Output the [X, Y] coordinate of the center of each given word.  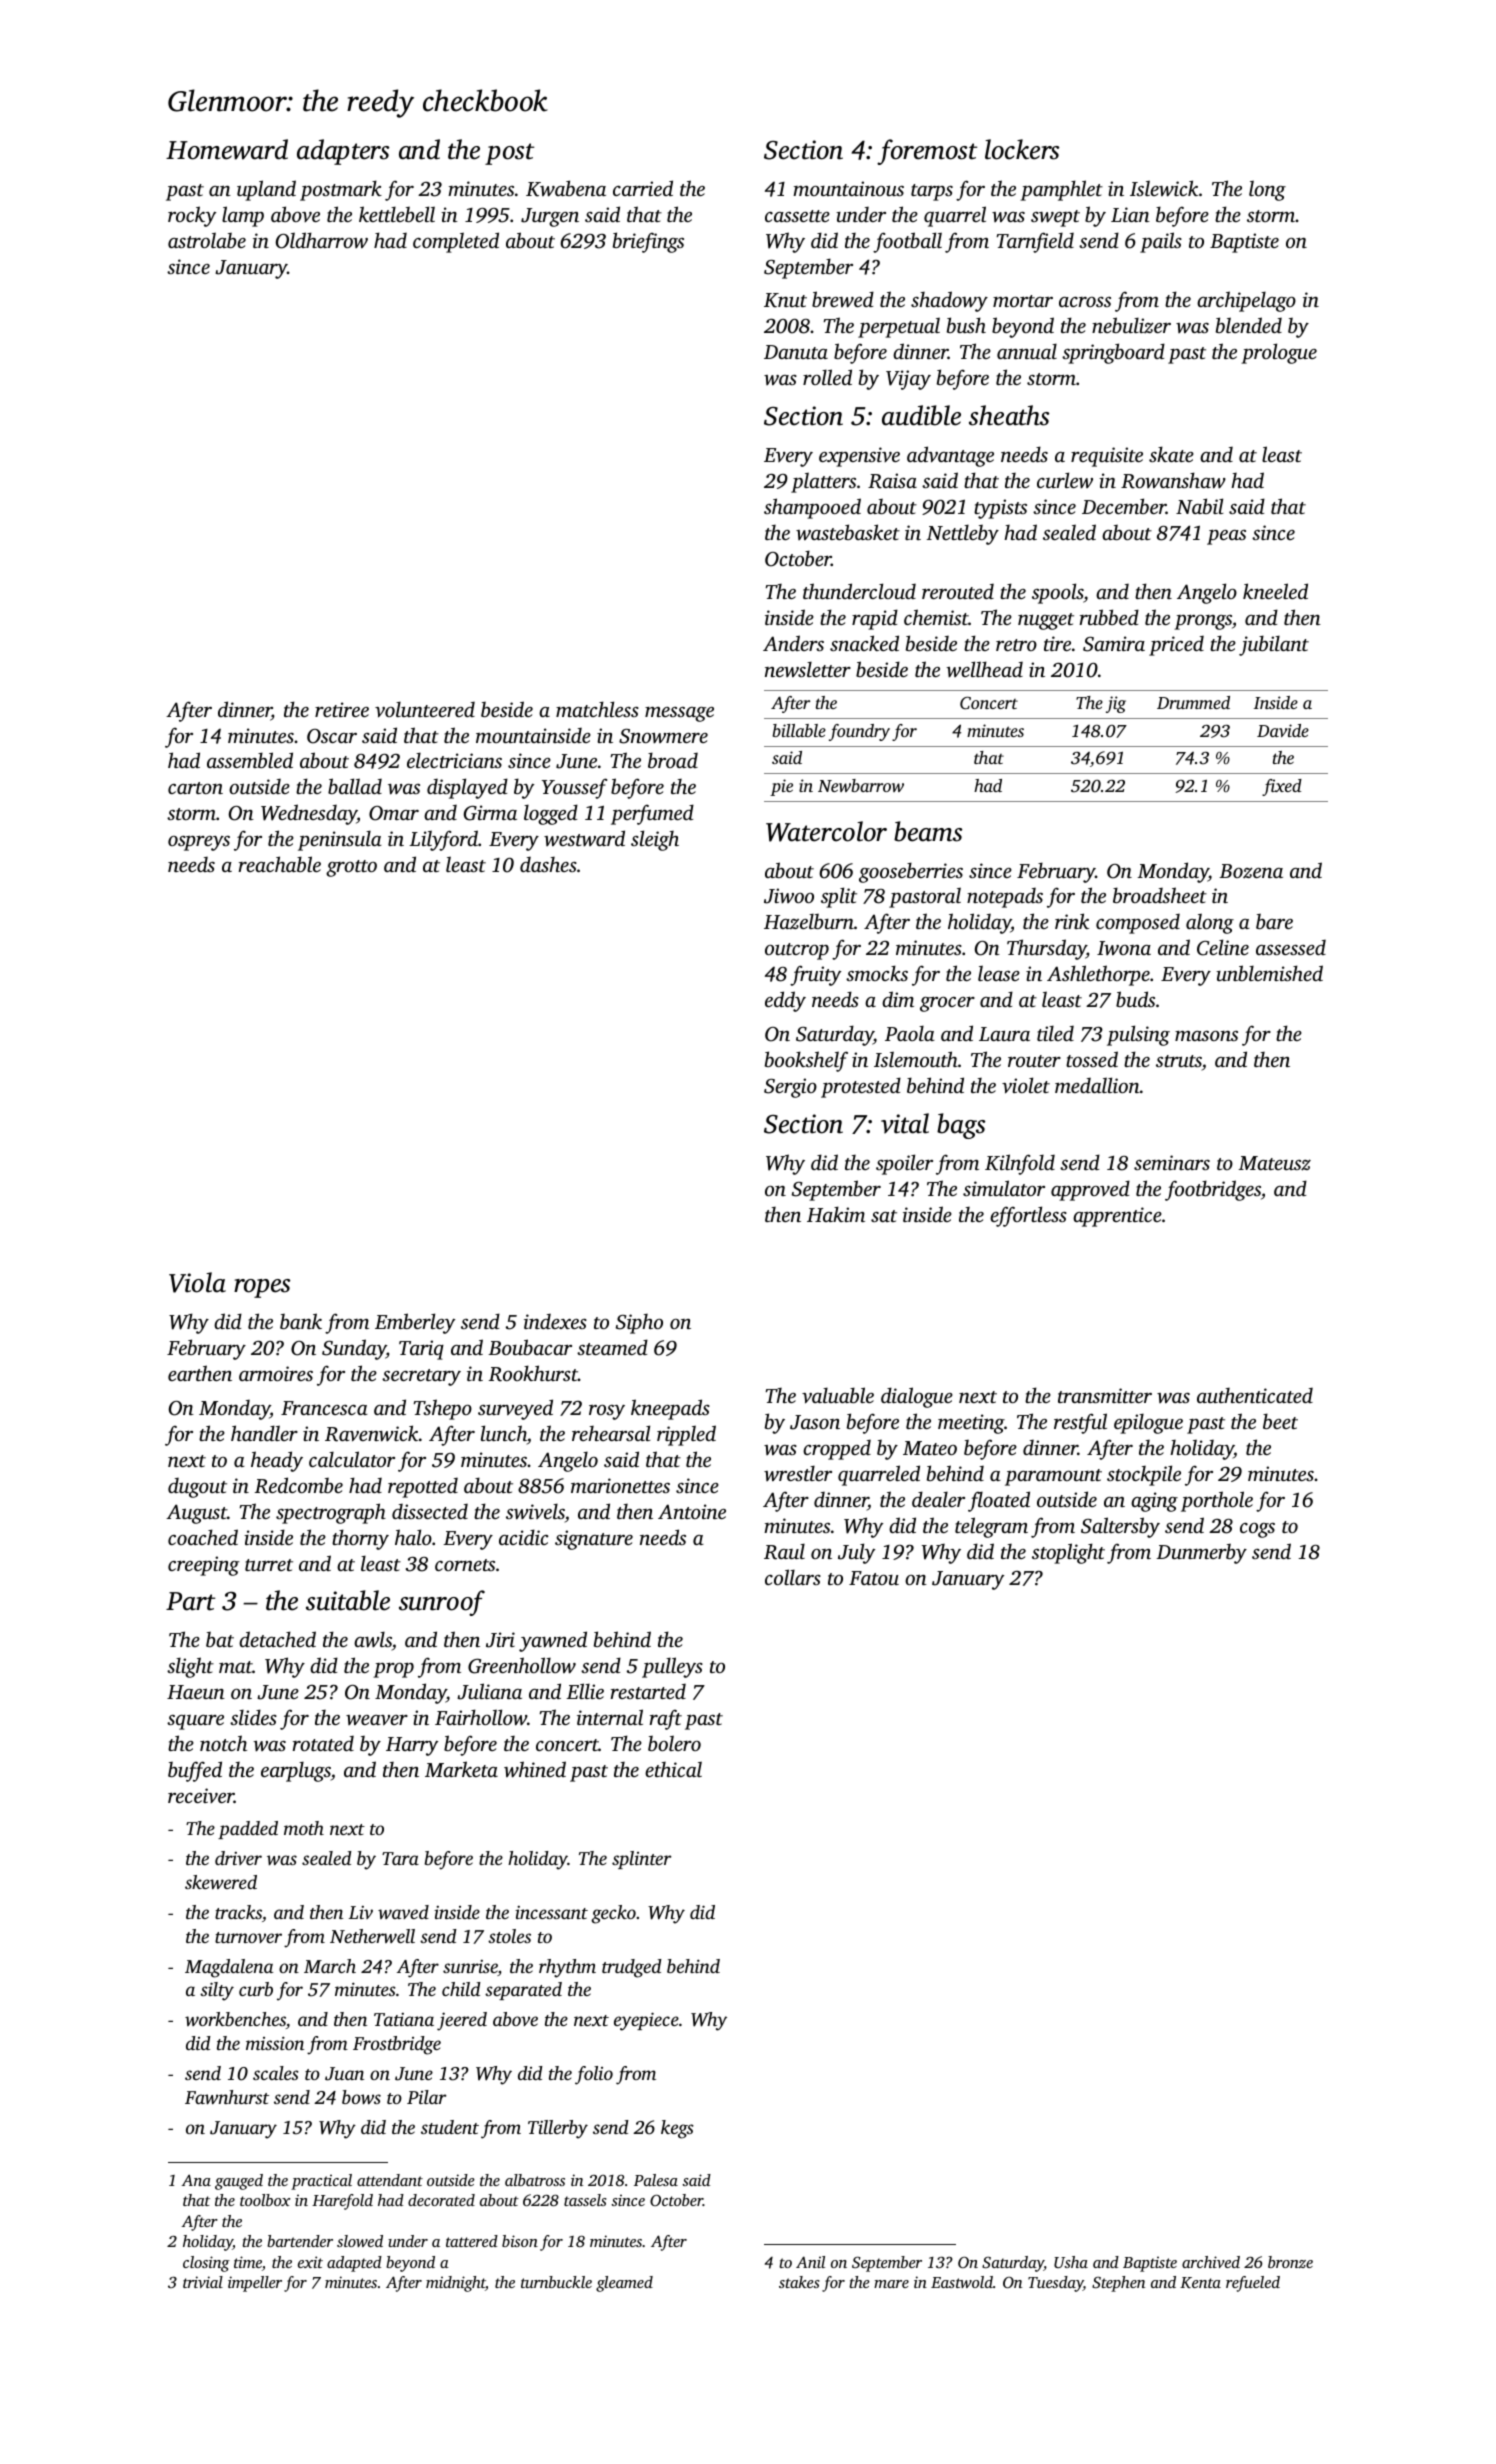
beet [1280, 1421]
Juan [344, 2074]
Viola [197, 1282]
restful [1080, 1423]
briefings [648, 242]
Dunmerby [1201, 1554]
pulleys [672, 1667]
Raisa [892, 481]
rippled [686, 1435]
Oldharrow [322, 240]
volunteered [425, 709]
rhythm [567, 1968]
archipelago [1246, 301]
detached [277, 1639]
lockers [1022, 149]
